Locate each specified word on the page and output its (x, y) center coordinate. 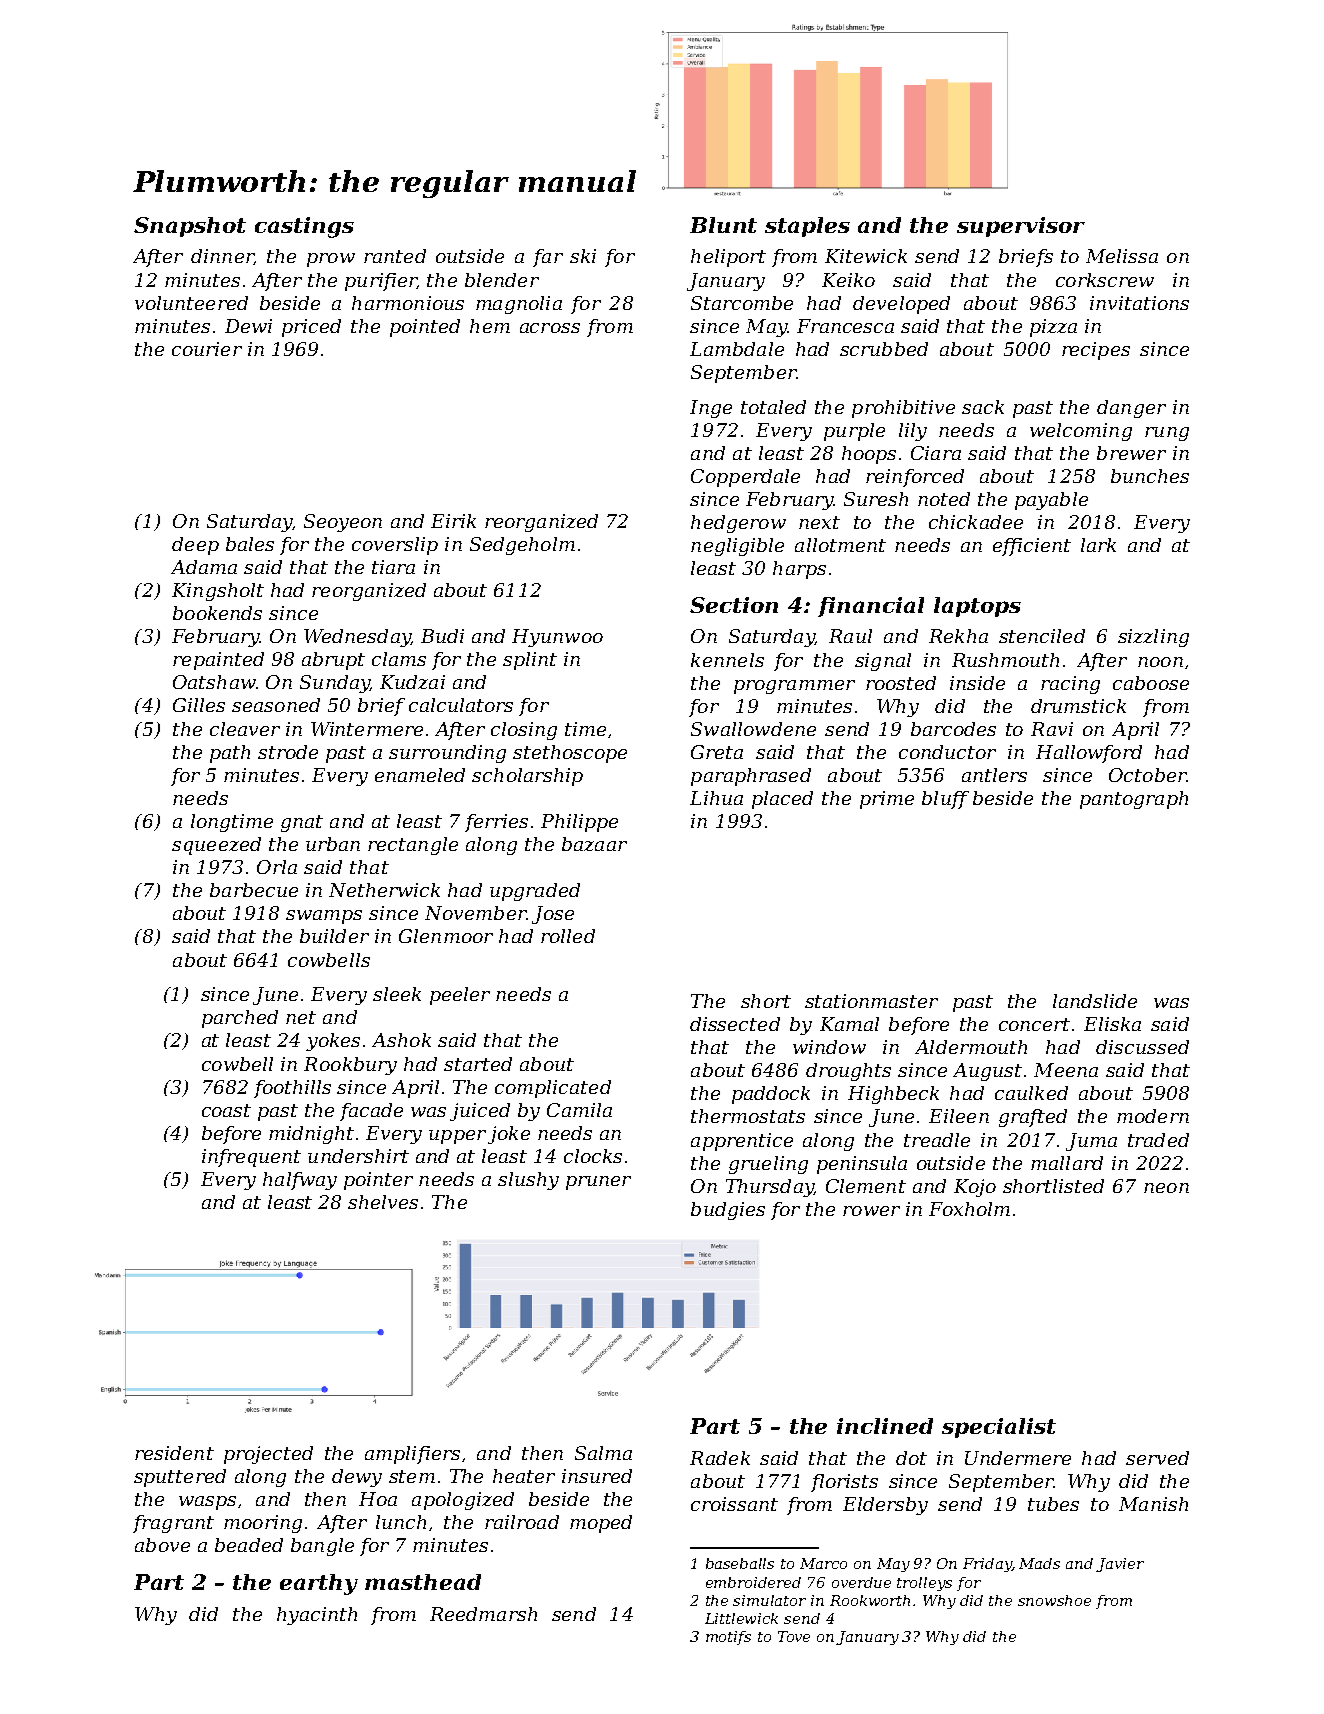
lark (1098, 545)
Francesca (845, 326)
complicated (553, 1089)
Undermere (1018, 1458)
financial (871, 607)
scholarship (527, 777)
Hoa (378, 1499)
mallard (1067, 1163)
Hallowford (1089, 754)
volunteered (191, 303)
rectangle (413, 846)
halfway (300, 1181)
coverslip (395, 546)
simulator (769, 1600)
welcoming (1081, 432)
